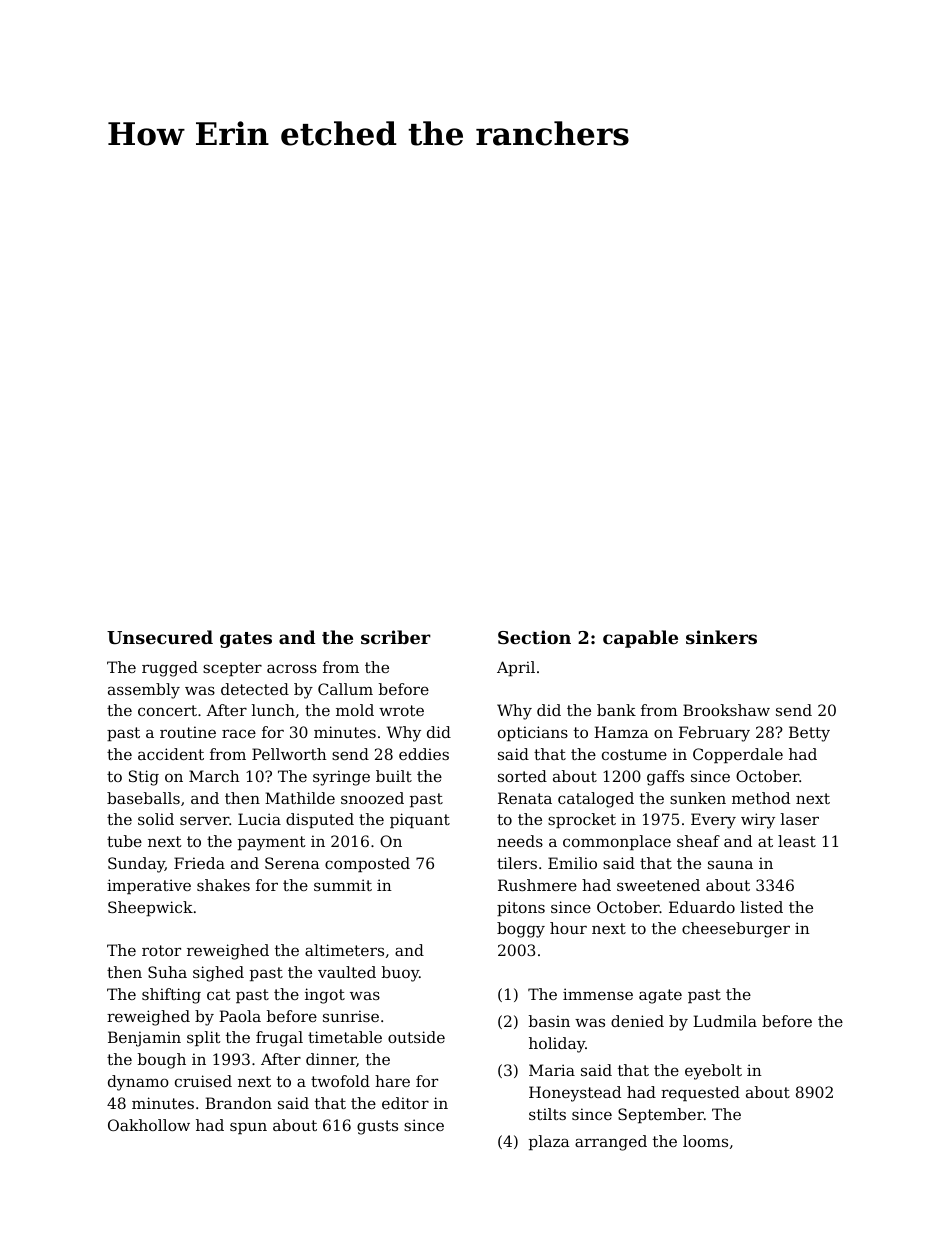  I want to click on wrote, so click(401, 710).
